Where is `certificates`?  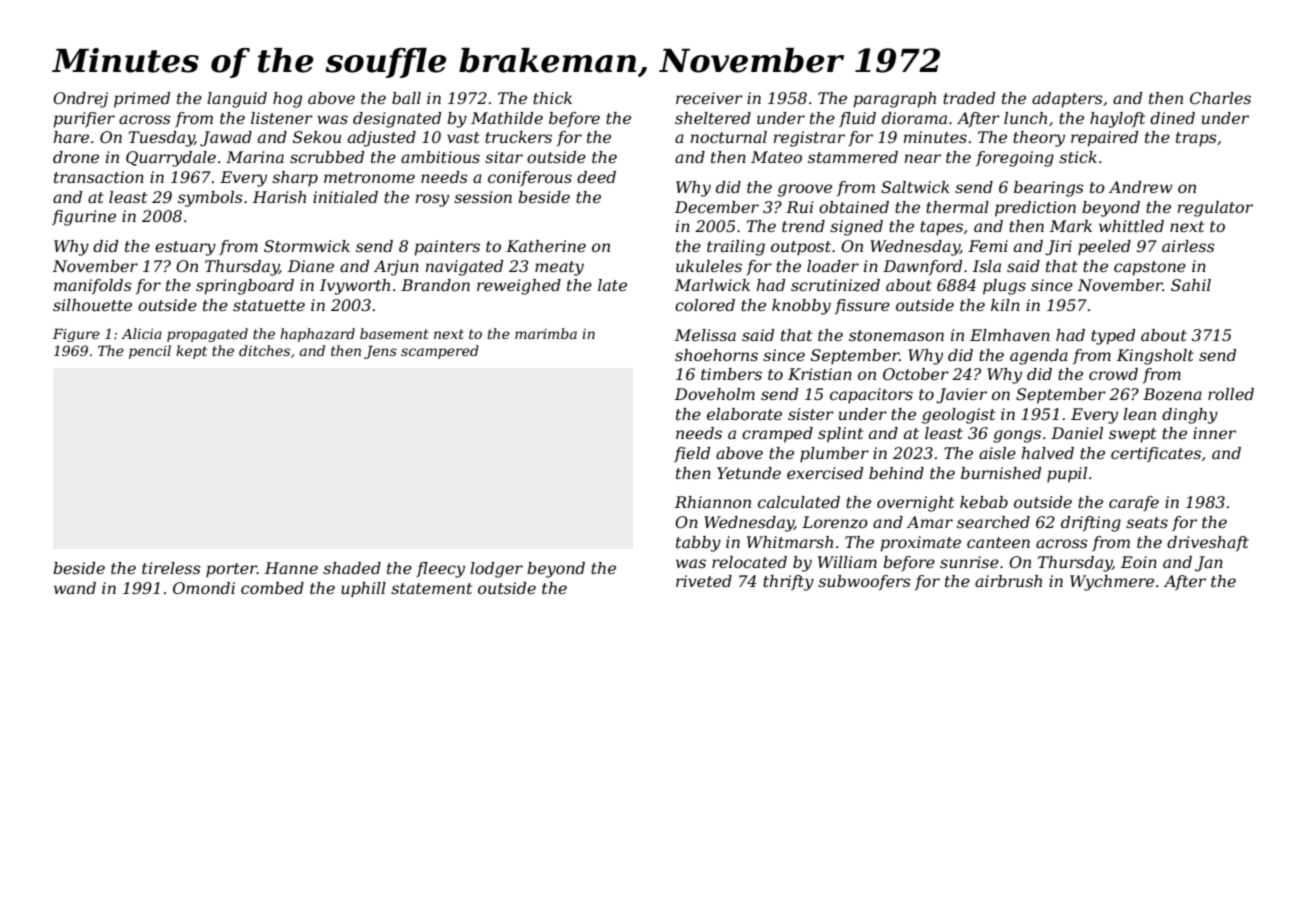
certificates is located at coordinates (1156, 454).
